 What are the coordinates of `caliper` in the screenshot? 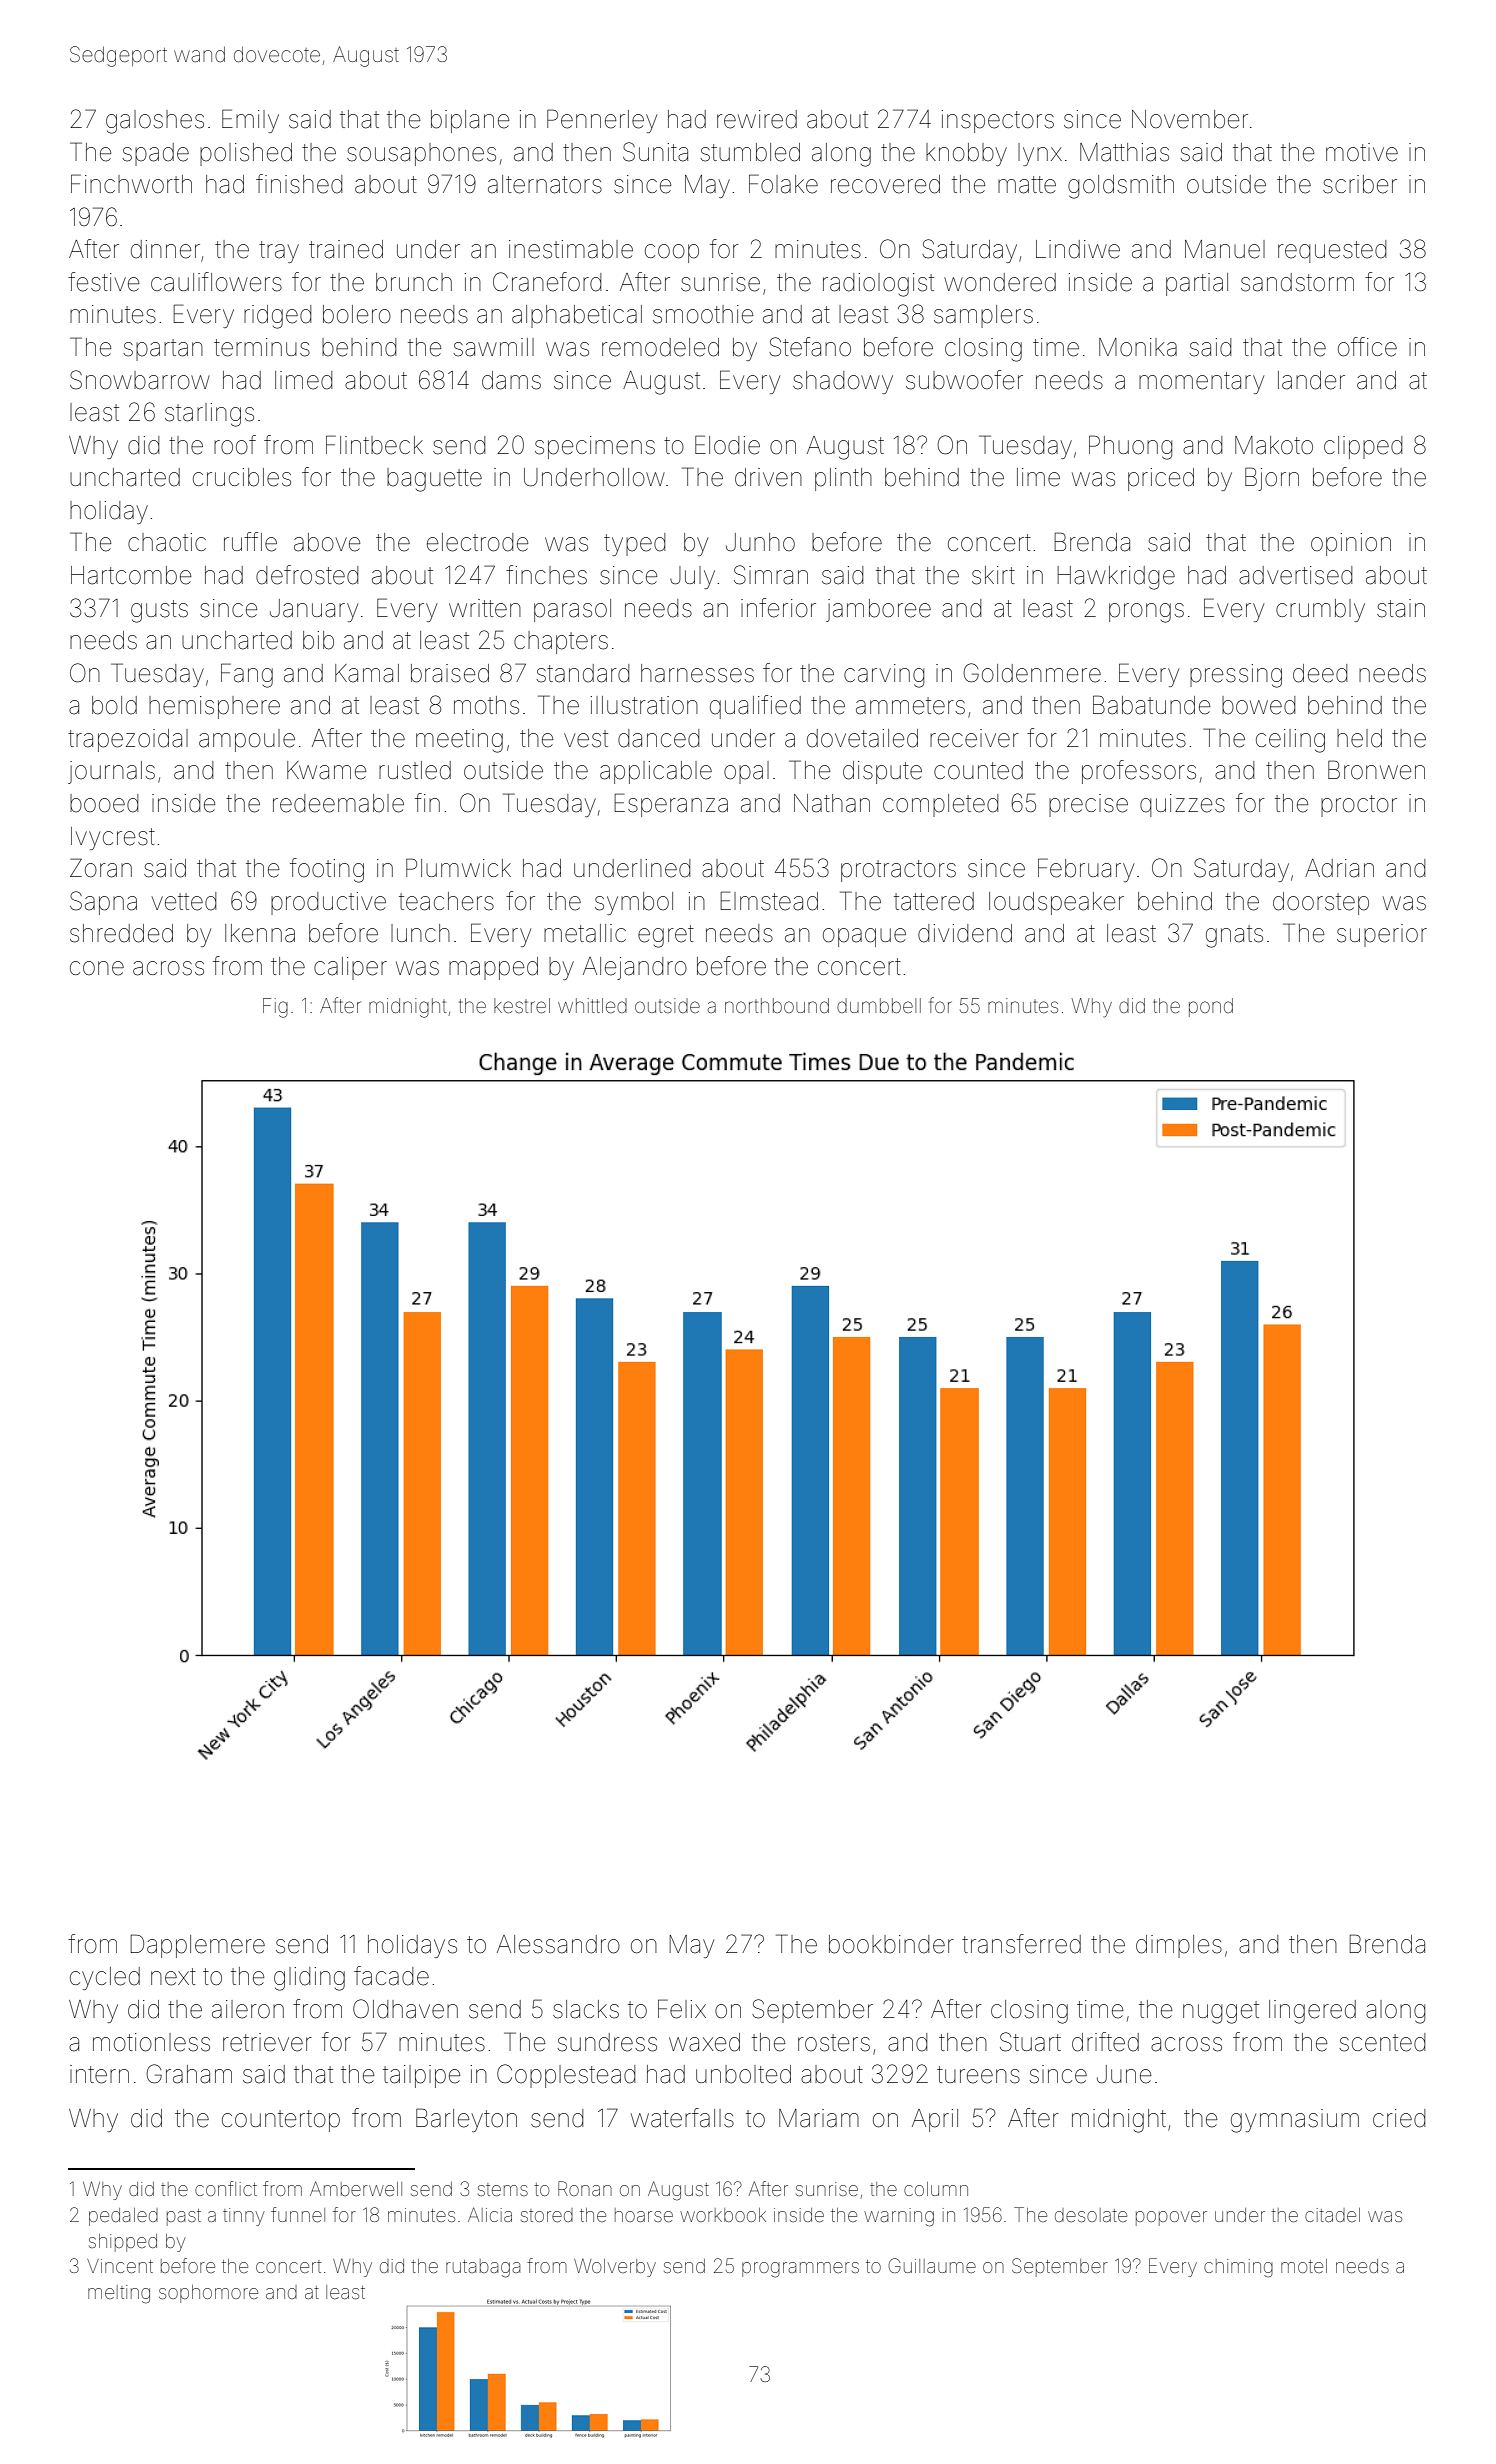 It's located at (350, 968).
